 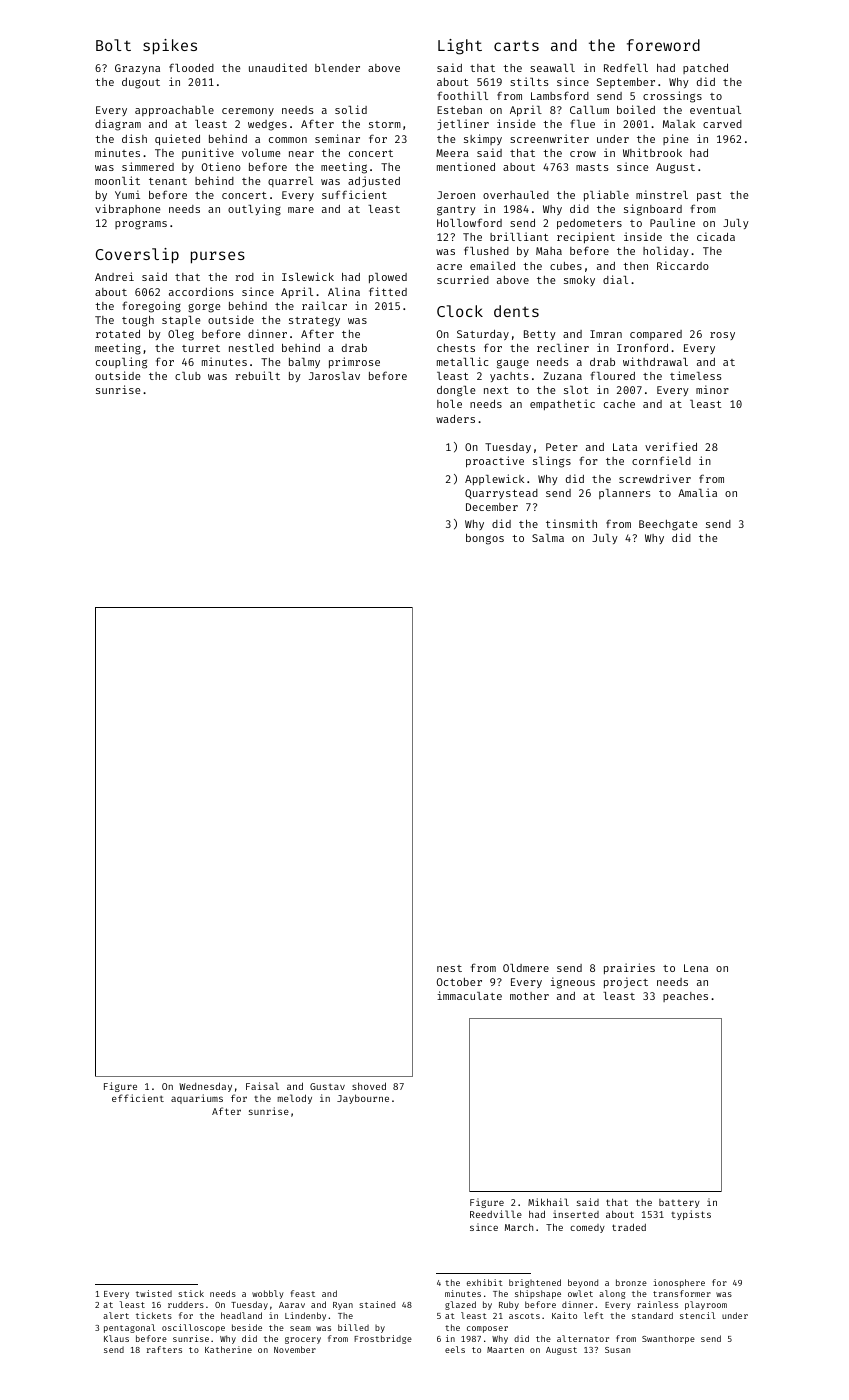 I want to click on Aarav, so click(x=292, y=1305).
